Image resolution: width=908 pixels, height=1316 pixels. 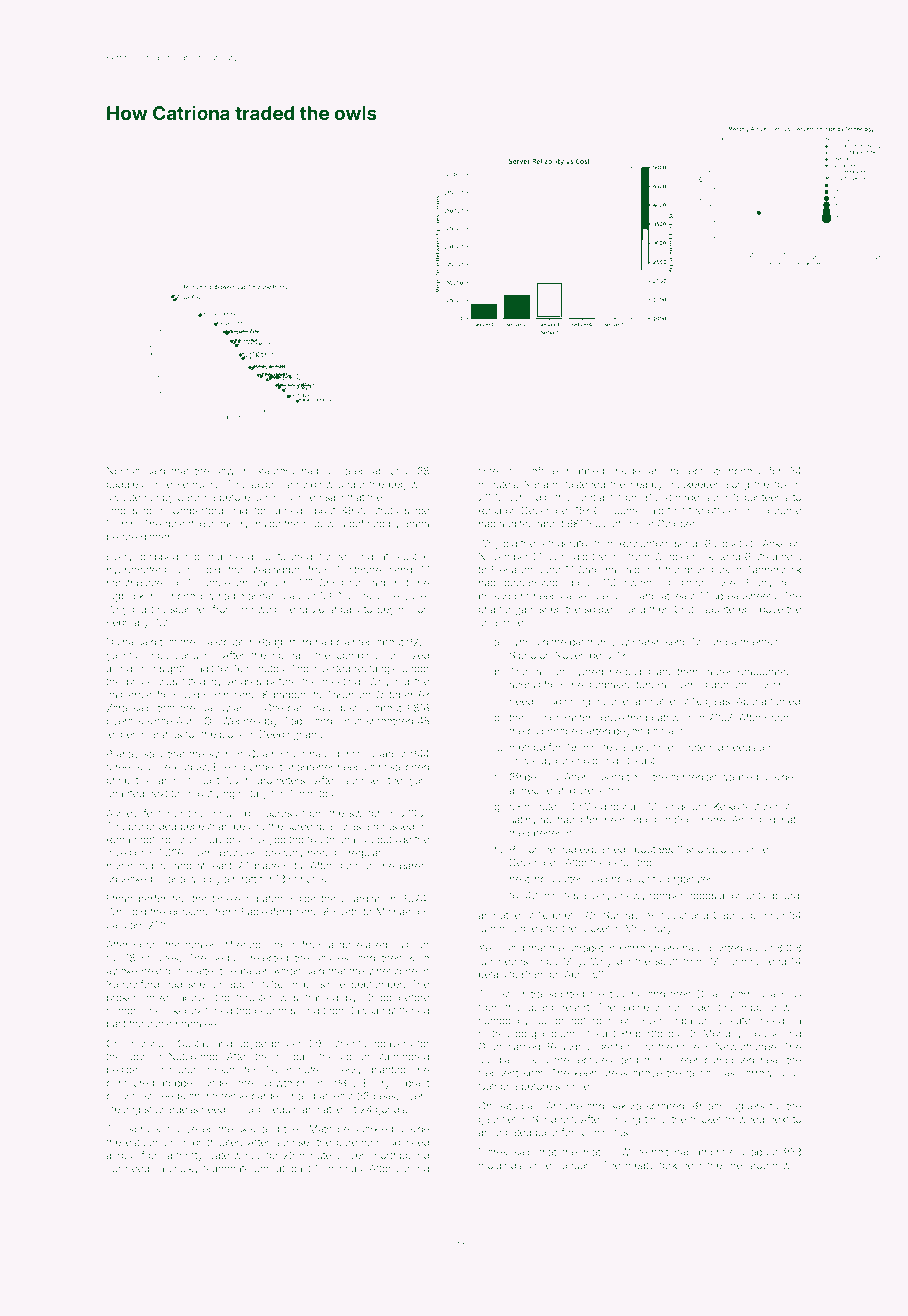 What do you see at coordinates (552, 731) in the screenshot?
I see `colonnade` at bounding box center [552, 731].
